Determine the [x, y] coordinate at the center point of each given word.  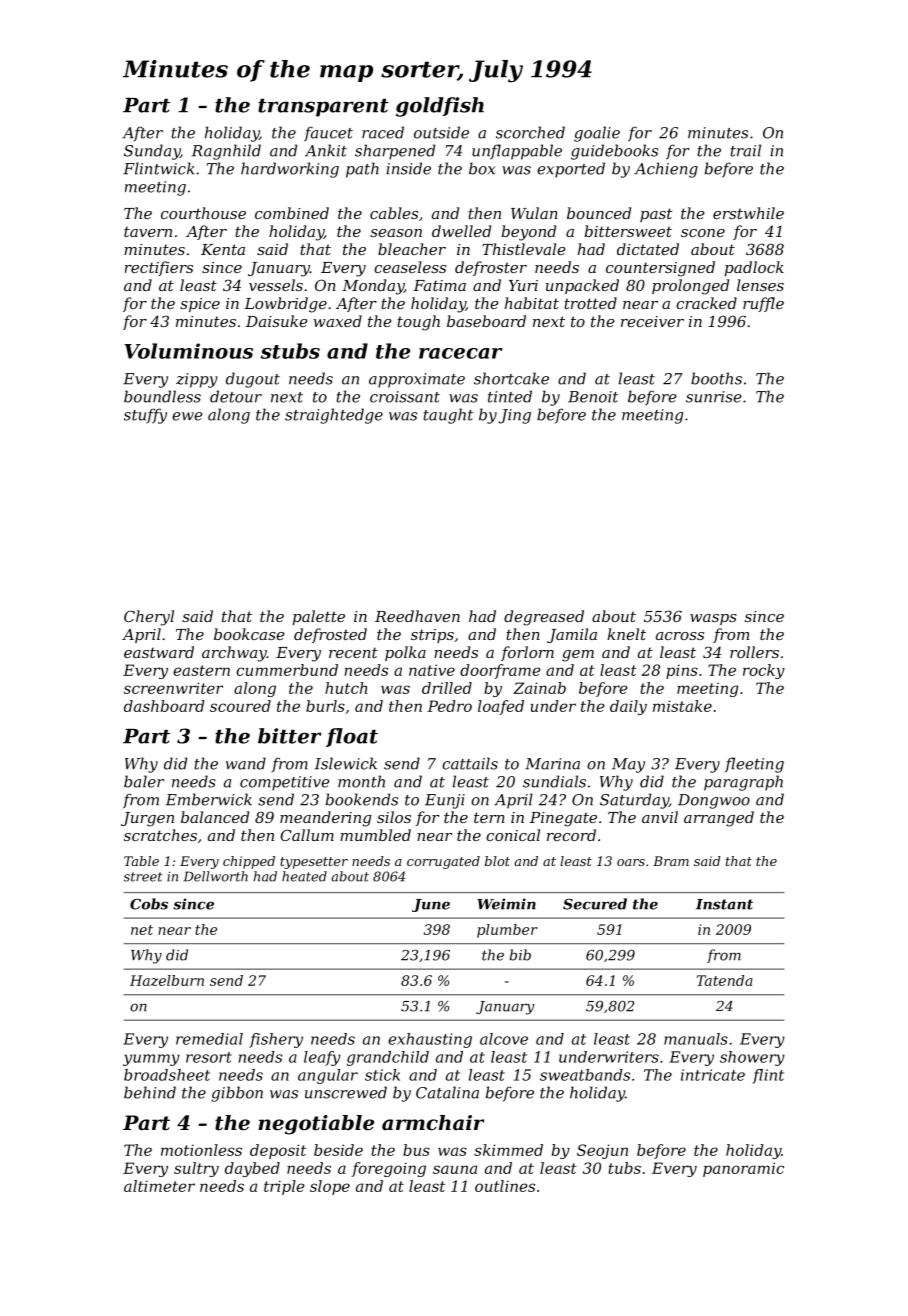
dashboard [164, 706]
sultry [196, 1169]
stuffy [145, 416]
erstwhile [748, 213]
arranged [719, 819]
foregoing [388, 1169]
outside [441, 132]
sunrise [714, 397]
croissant [405, 397]
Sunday [152, 152]
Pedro [449, 706]
